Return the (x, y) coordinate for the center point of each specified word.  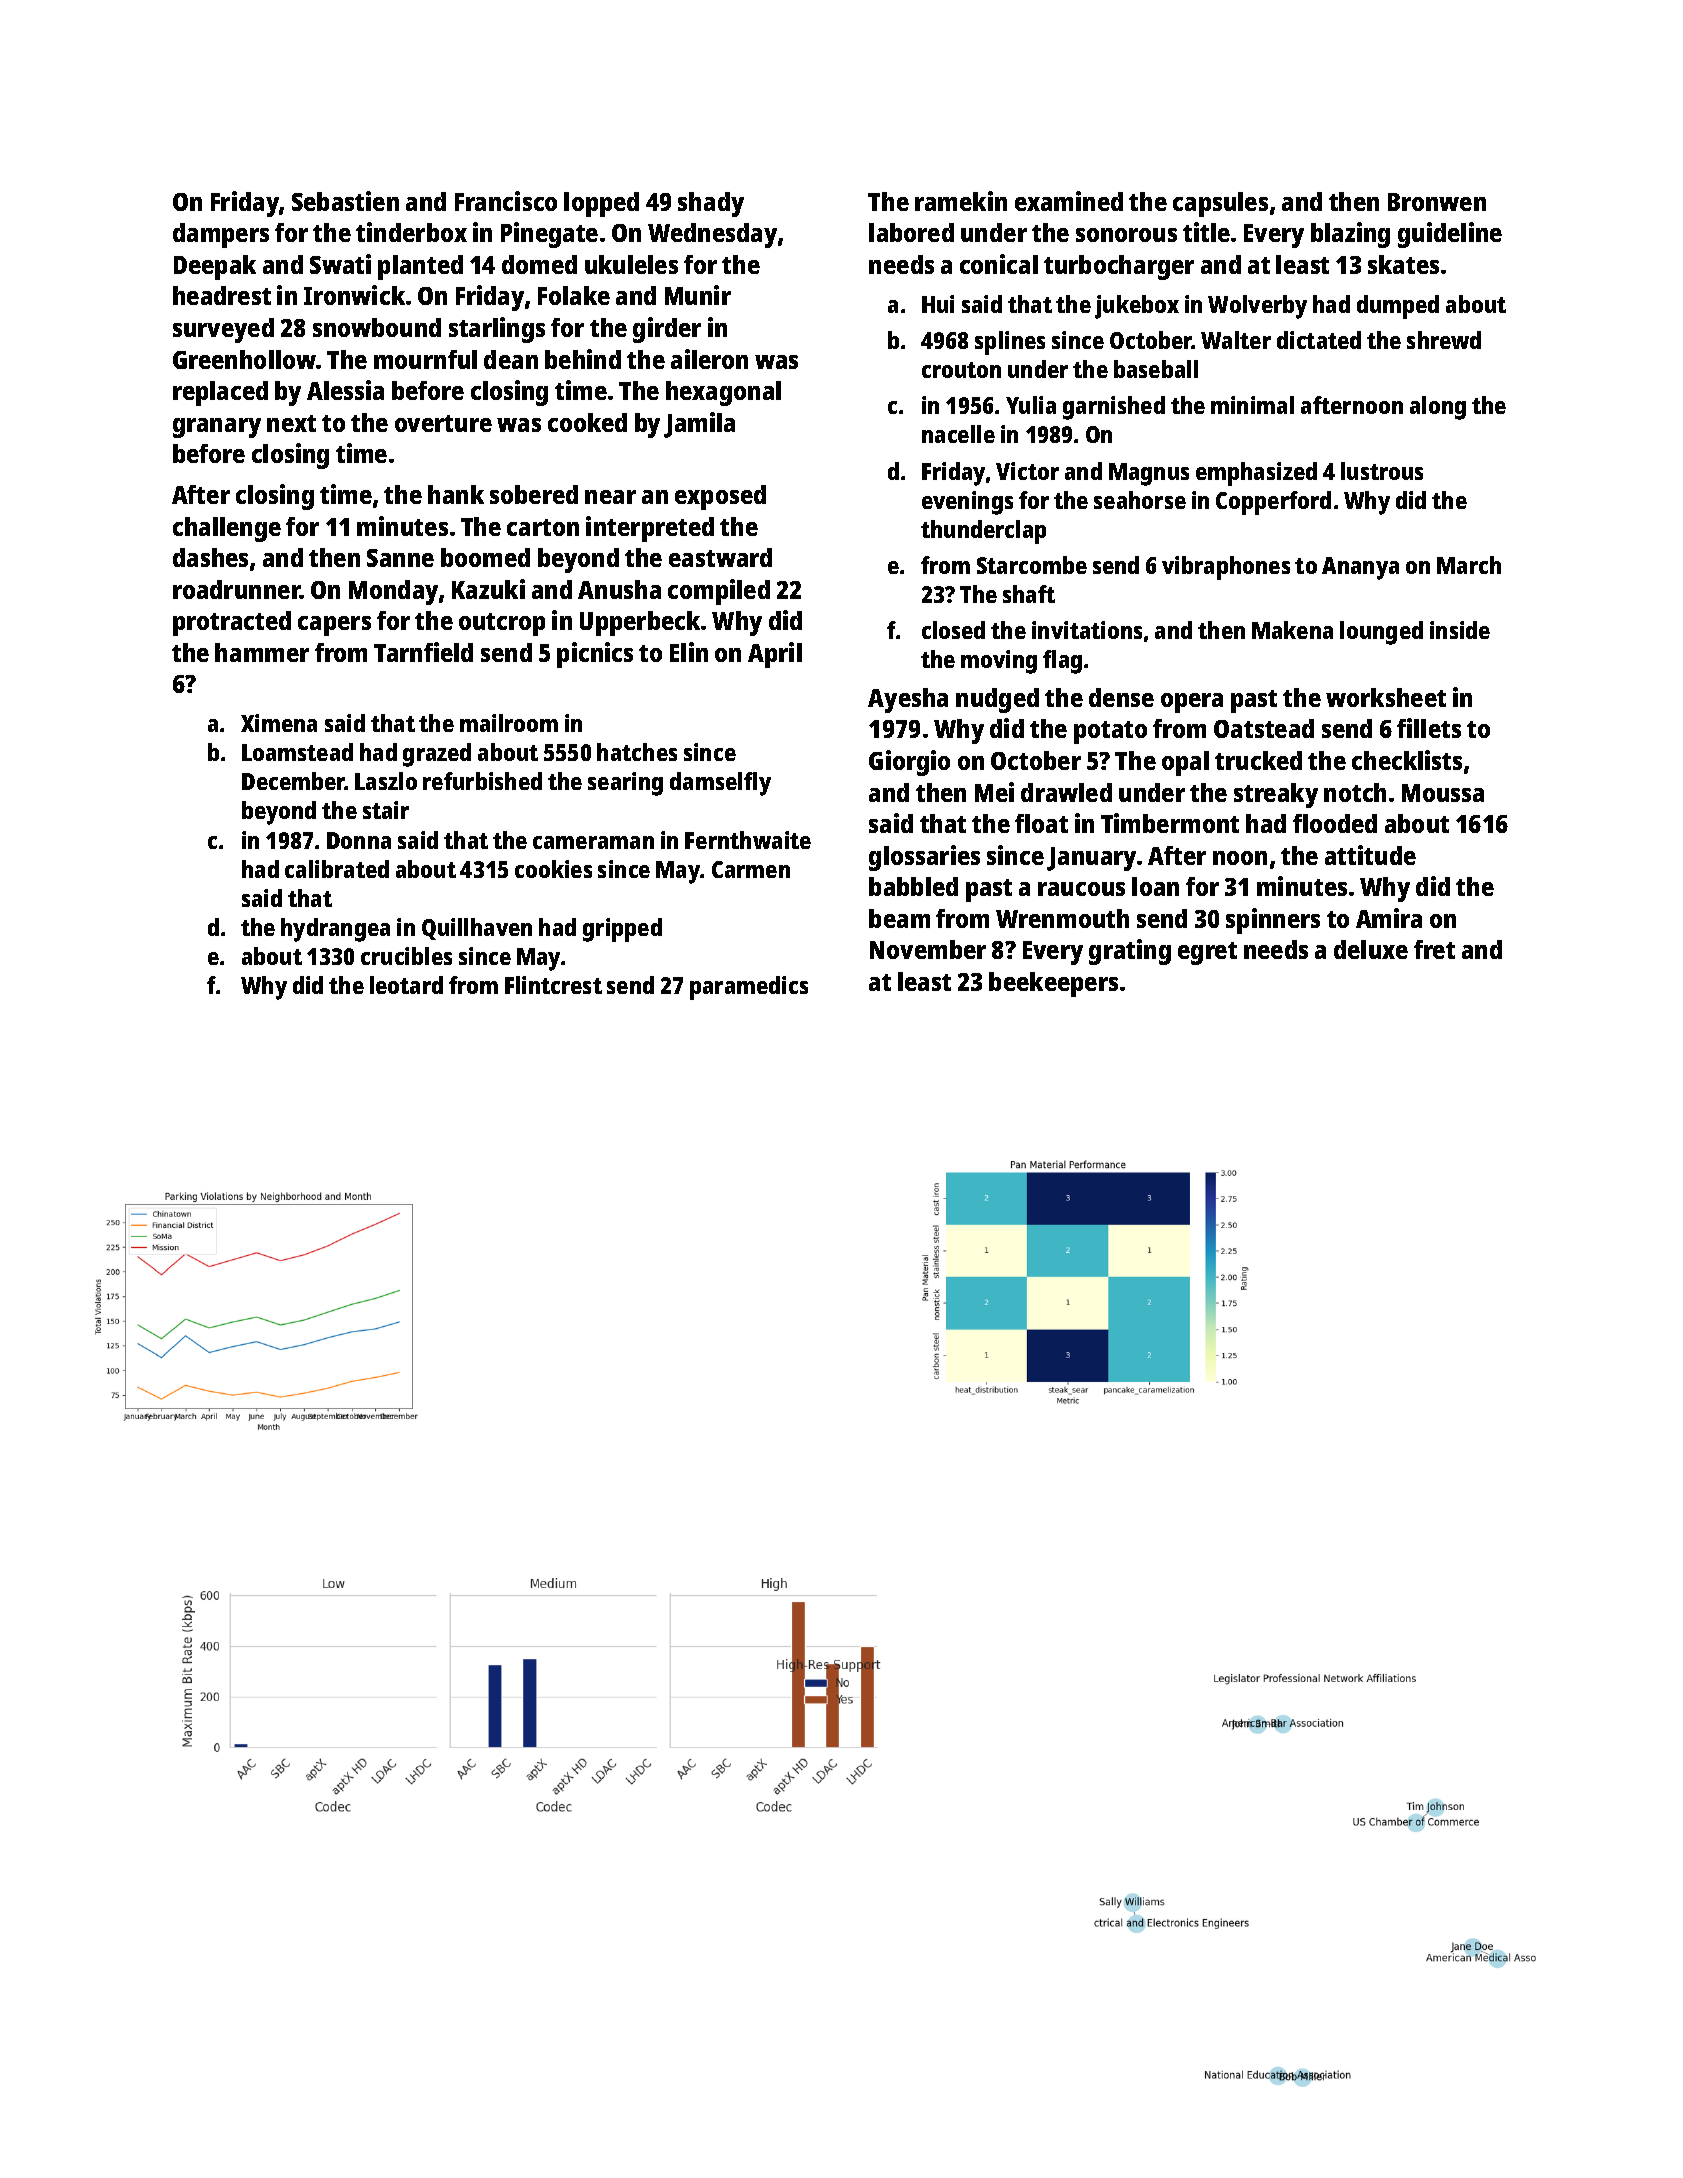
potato (1110, 732)
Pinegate (549, 235)
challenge (227, 529)
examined (1069, 201)
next (291, 423)
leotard (406, 985)
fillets (1429, 728)
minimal (1252, 405)
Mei (994, 792)
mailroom (509, 723)
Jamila (699, 425)
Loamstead (297, 752)
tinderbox (411, 232)
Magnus (1149, 474)
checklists (1407, 760)
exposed (720, 497)
